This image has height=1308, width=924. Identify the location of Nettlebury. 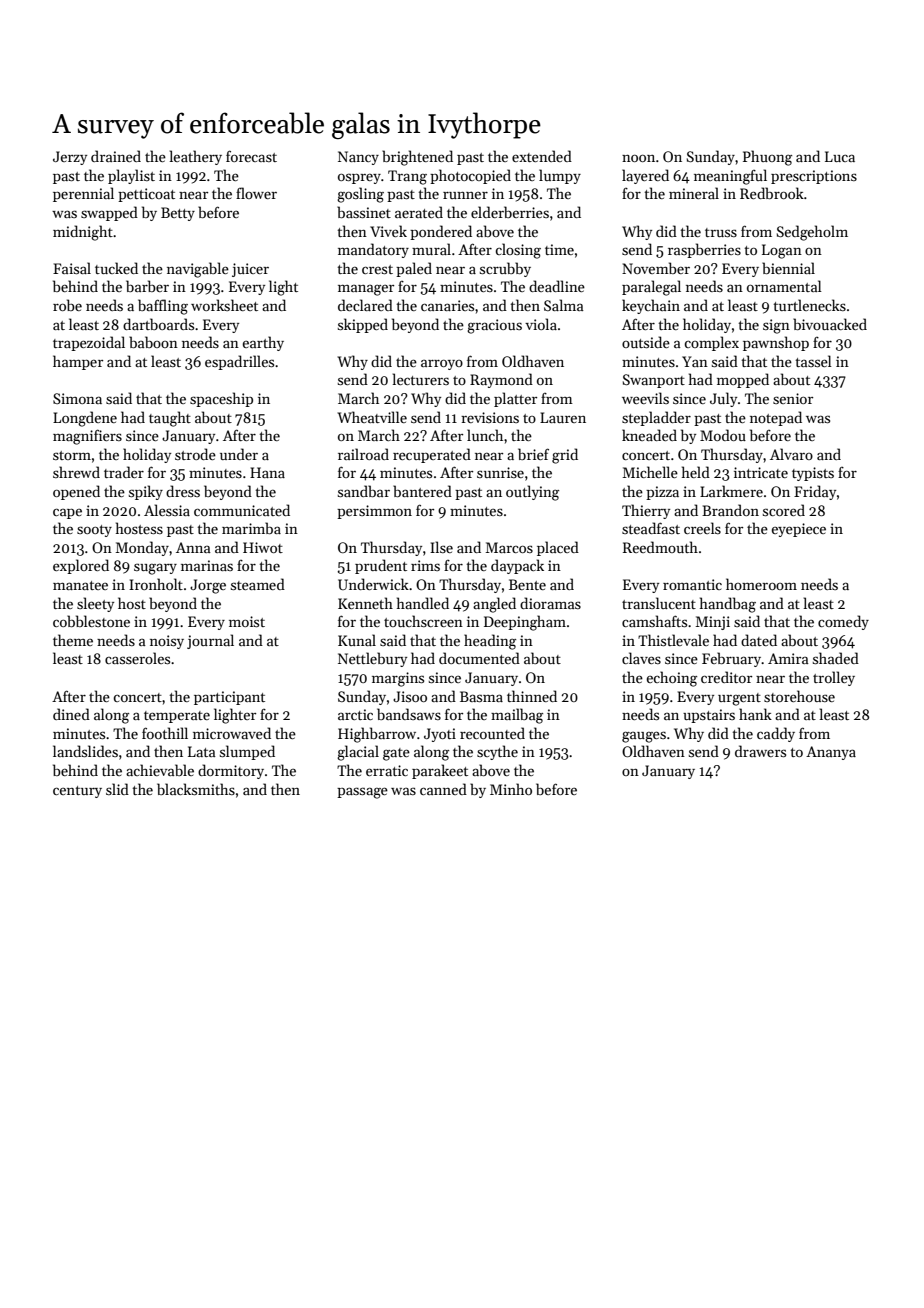
(372, 659).
